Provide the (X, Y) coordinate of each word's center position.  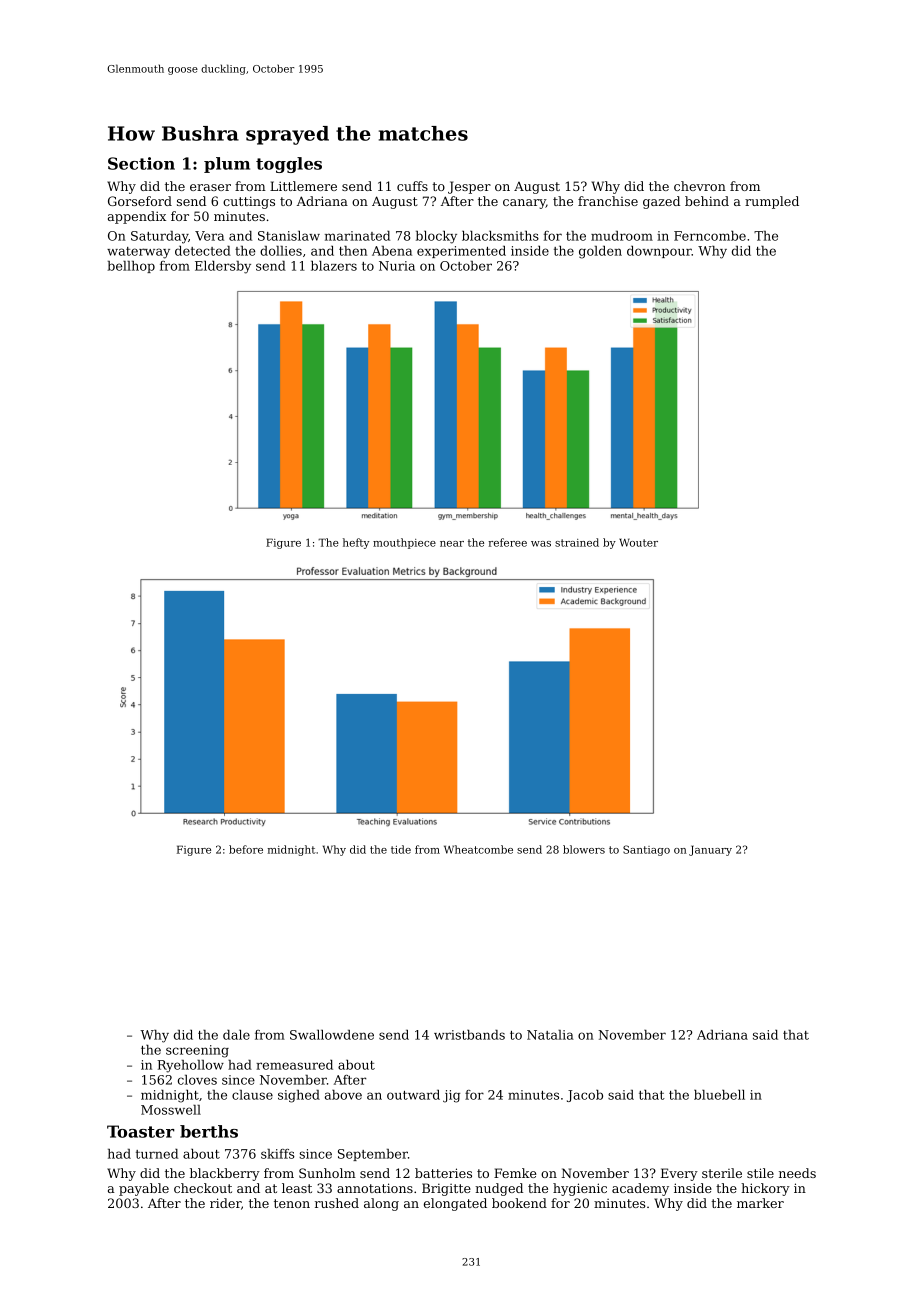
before (246, 849)
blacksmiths (500, 236)
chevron (700, 186)
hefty (356, 543)
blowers (584, 849)
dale (236, 1035)
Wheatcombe (478, 849)
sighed (299, 1096)
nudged (499, 1189)
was (541, 544)
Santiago (646, 850)
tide (401, 849)
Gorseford (140, 201)
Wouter (638, 542)
